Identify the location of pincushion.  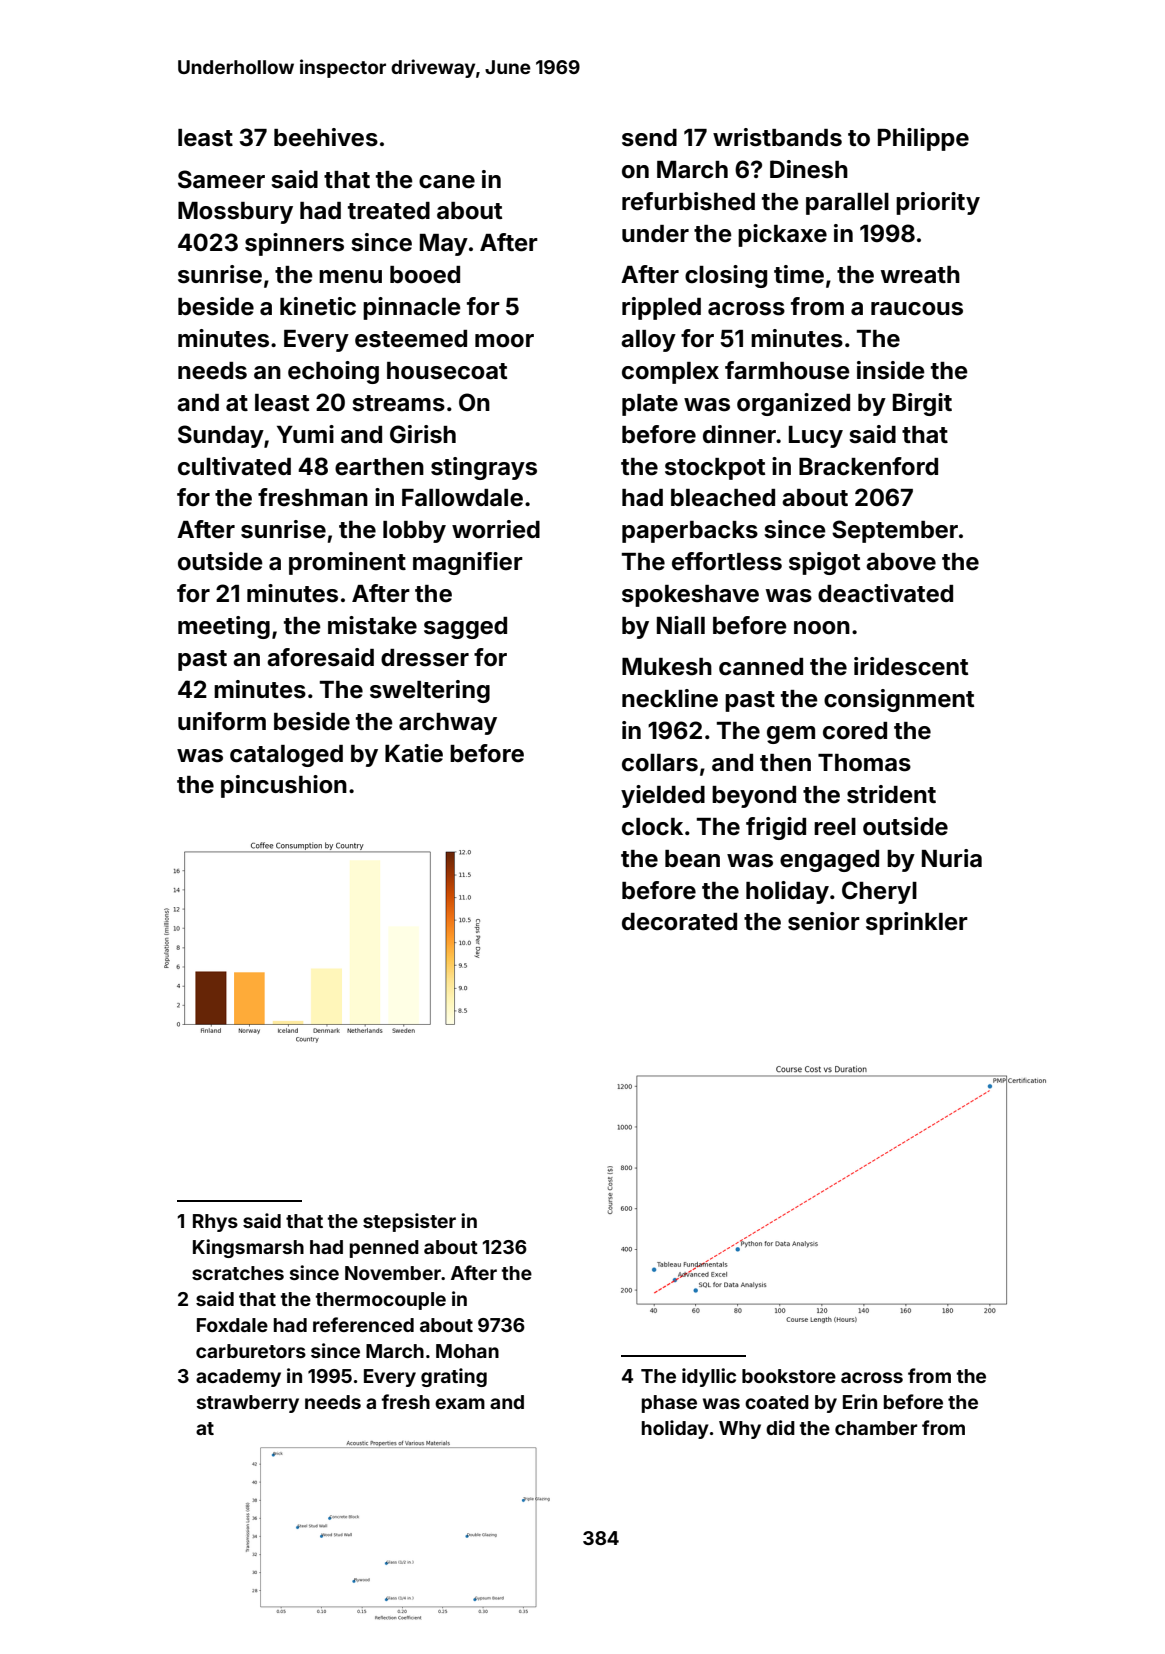
(284, 786).
